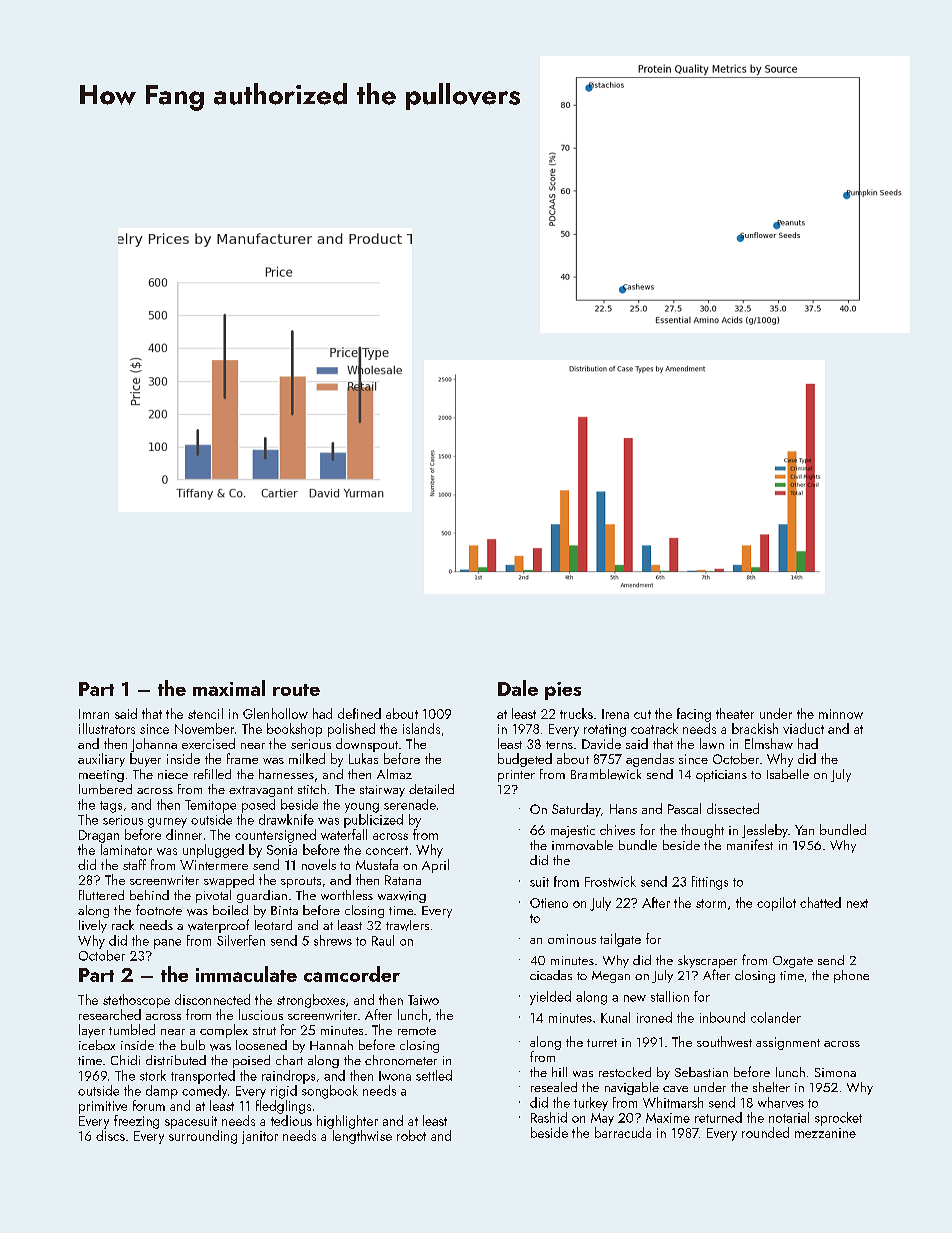 This screenshot has width=952, height=1233. I want to click on lengthwise, so click(362, 1137).
